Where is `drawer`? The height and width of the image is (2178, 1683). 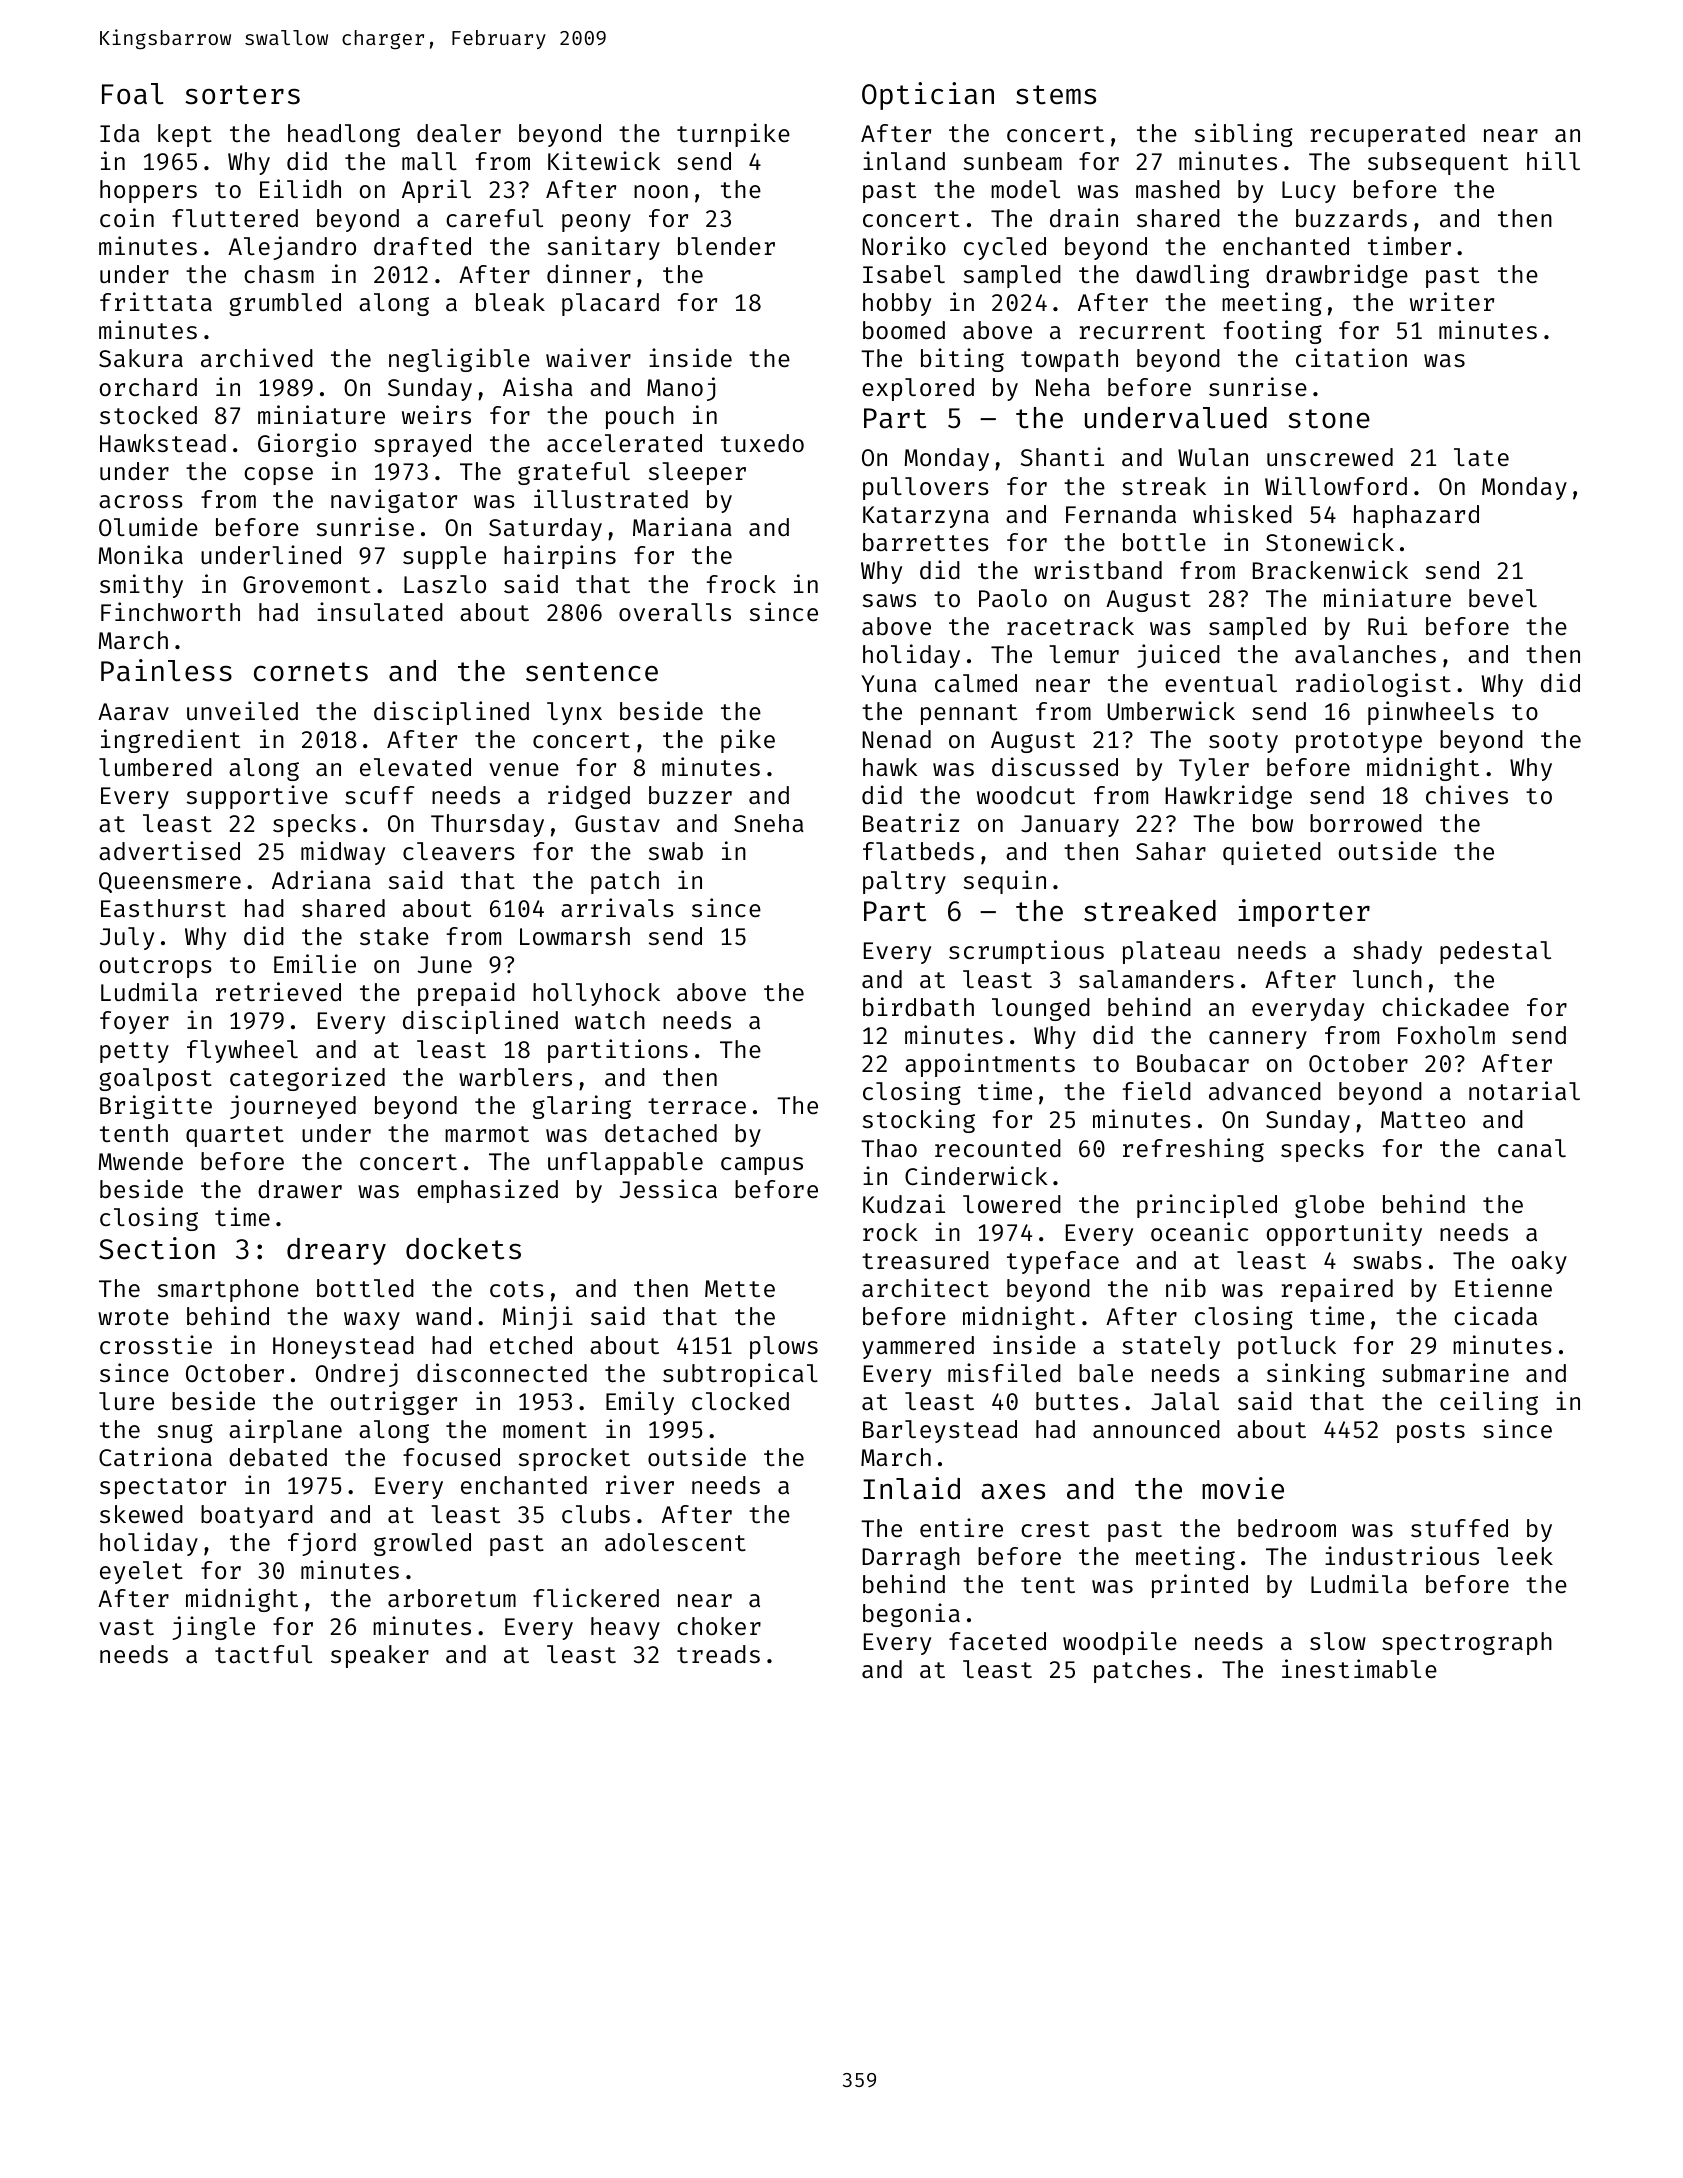
drawer is located at coordinates (300, 1189).
